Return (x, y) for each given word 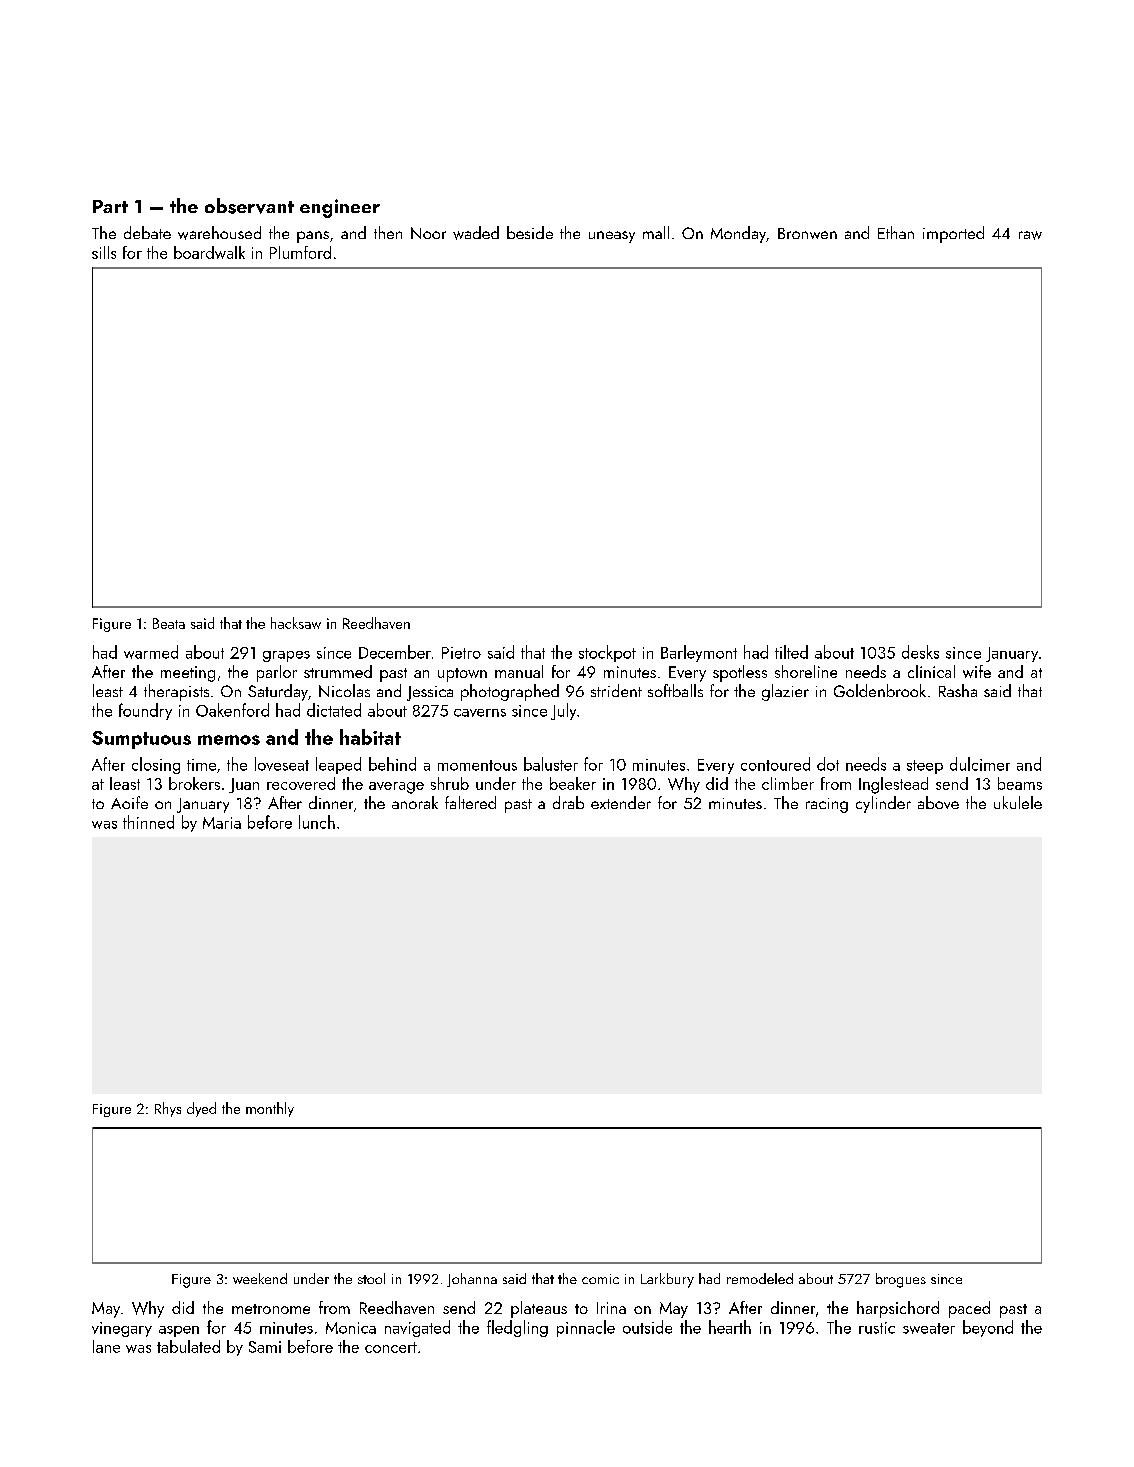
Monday (738, 234)
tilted (791, 652)
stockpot (607, 653)
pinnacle (586, 1328)
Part (110, 206)
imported (953, 234)
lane (106, 1346)
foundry (145, 711)
